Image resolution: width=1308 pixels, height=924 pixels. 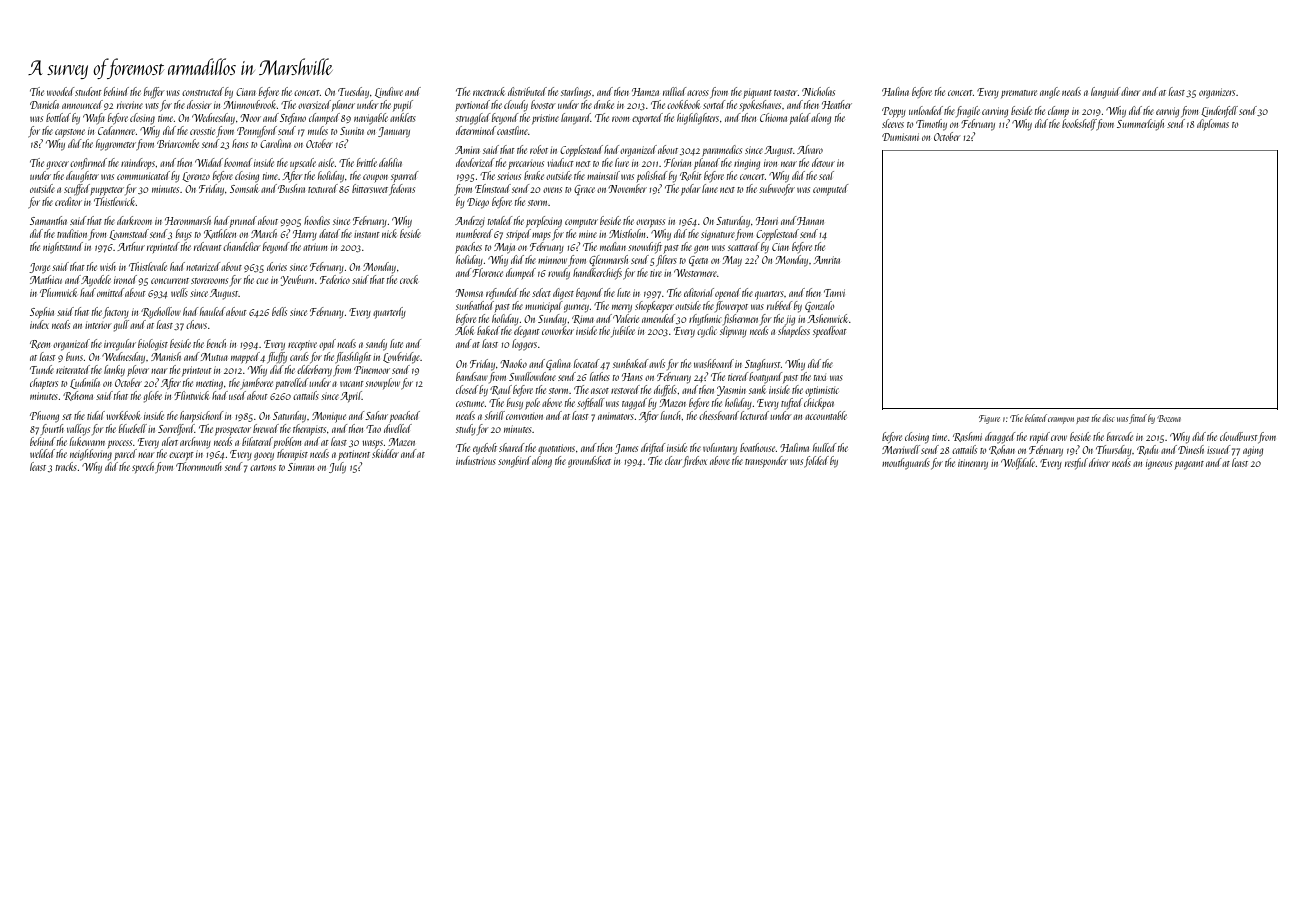 What do you see at coordinates (129, 234) in the document?
I see `Loamstead` at bounding box center [129, 234].
